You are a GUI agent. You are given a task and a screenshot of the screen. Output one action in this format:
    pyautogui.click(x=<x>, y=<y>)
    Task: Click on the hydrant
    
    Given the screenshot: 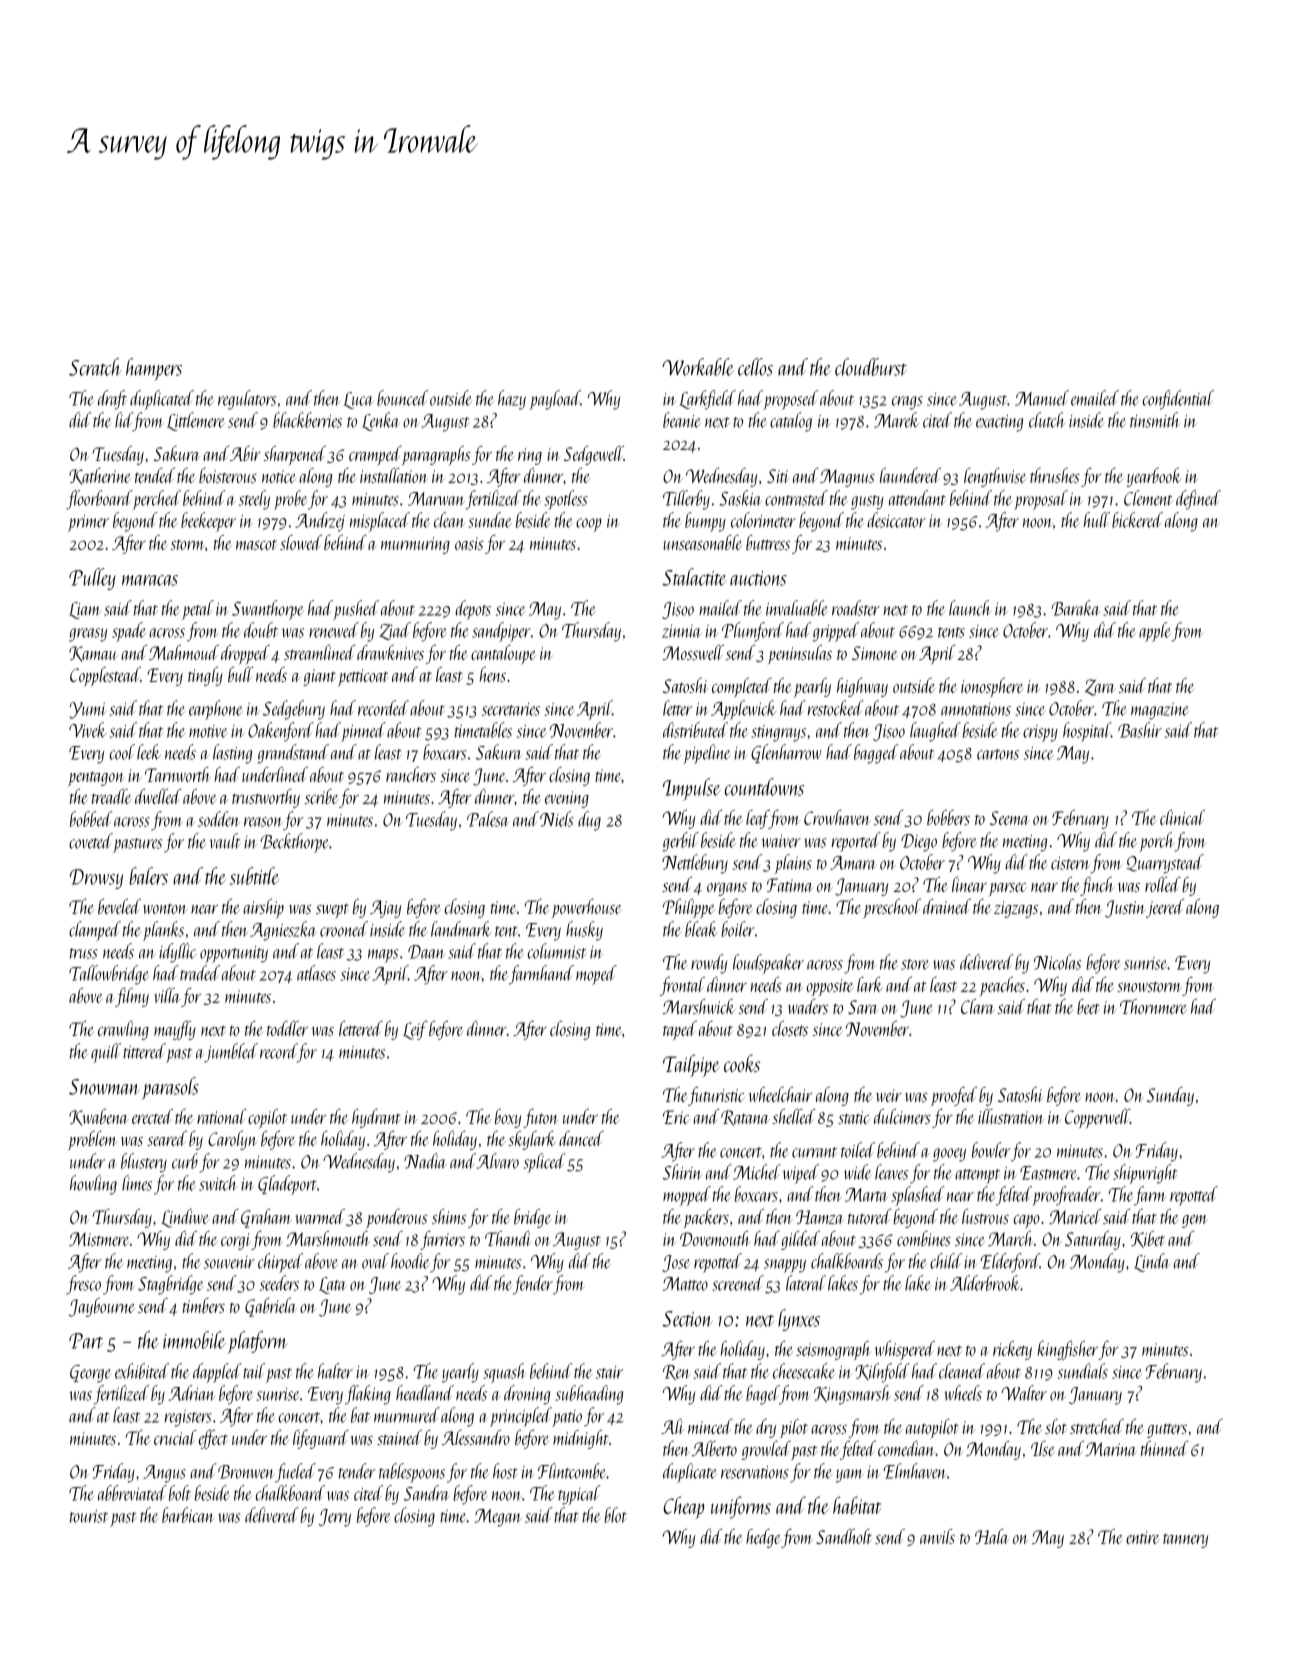 What is the action you would take?
    pyautogui.click(x=376, y=1118)
